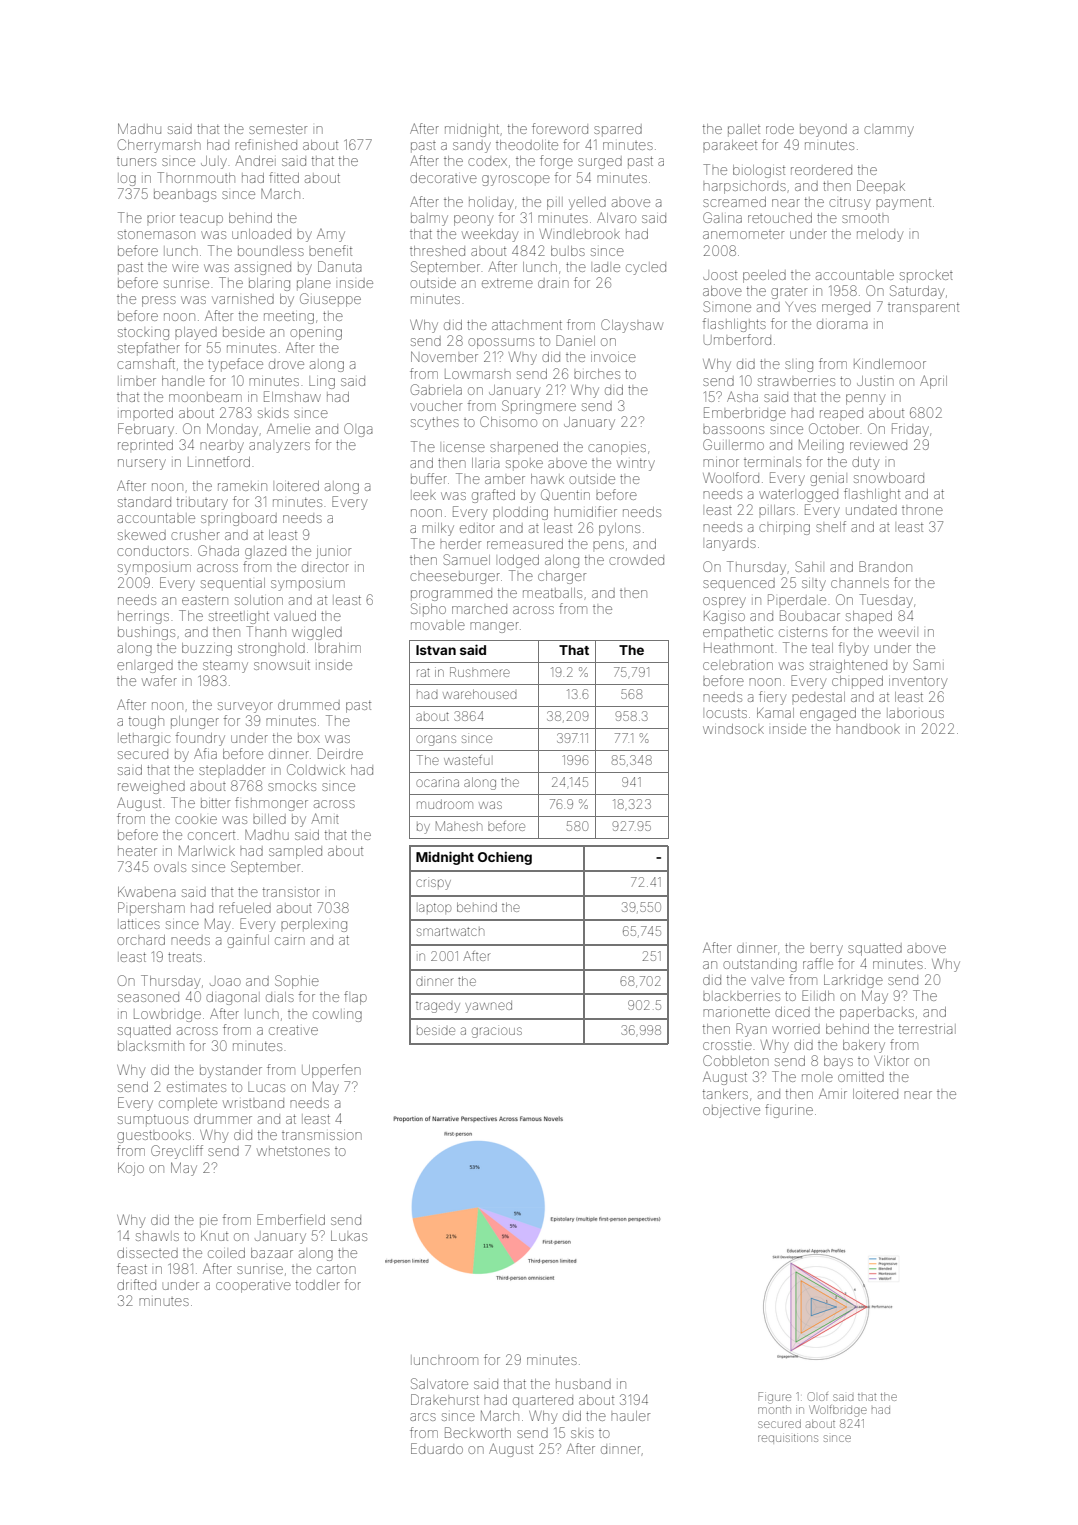 The height and width of the document is (1525, 1078). I want to click on standard, so click(144, 502).
